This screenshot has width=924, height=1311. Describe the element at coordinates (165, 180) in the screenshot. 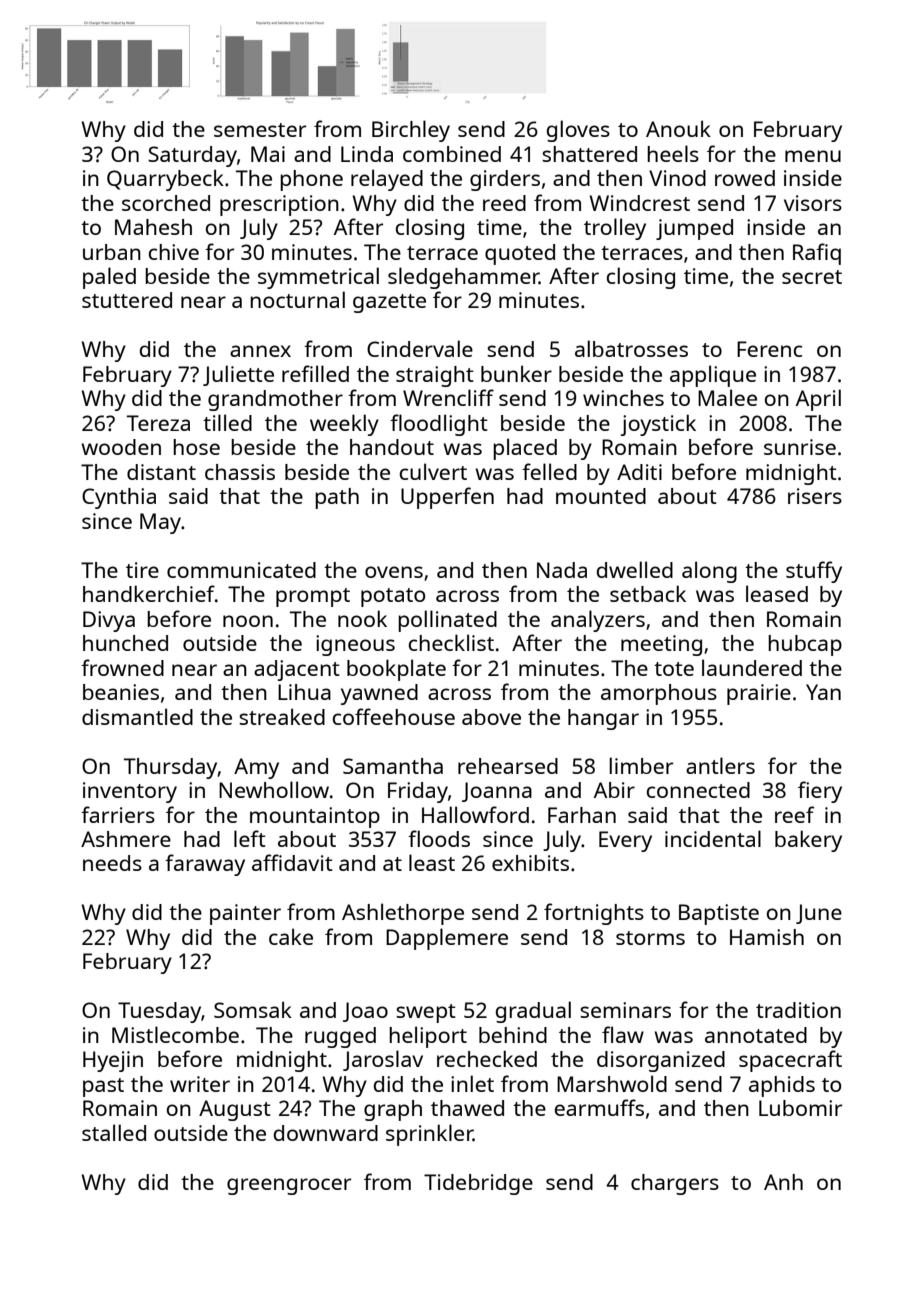

I see `Quarrybeck` at that location.
